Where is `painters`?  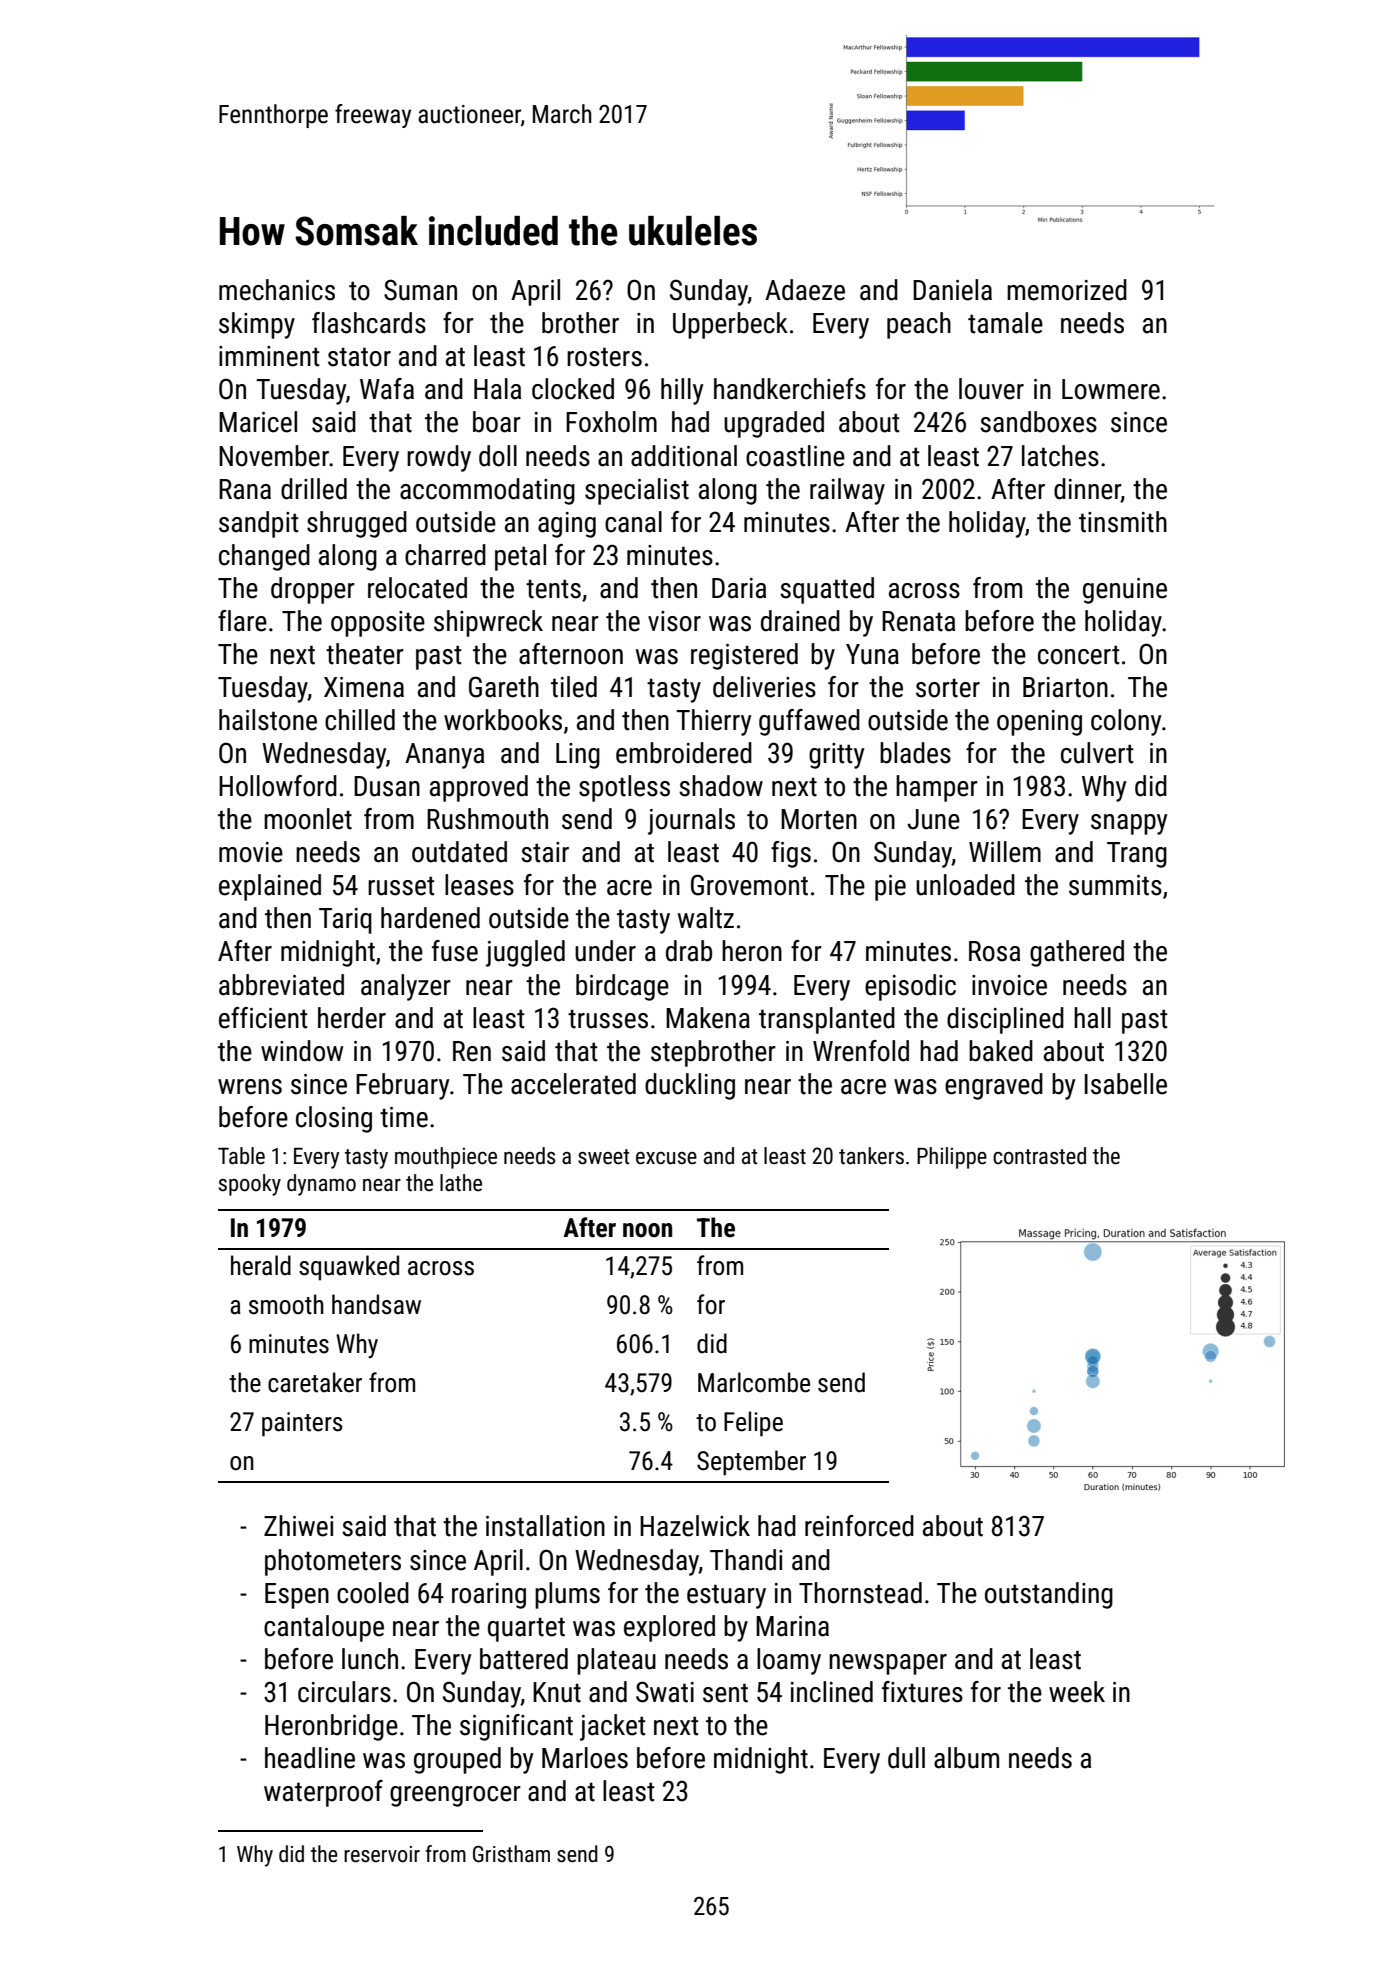
painters is located at coordinates (302, 1424).
